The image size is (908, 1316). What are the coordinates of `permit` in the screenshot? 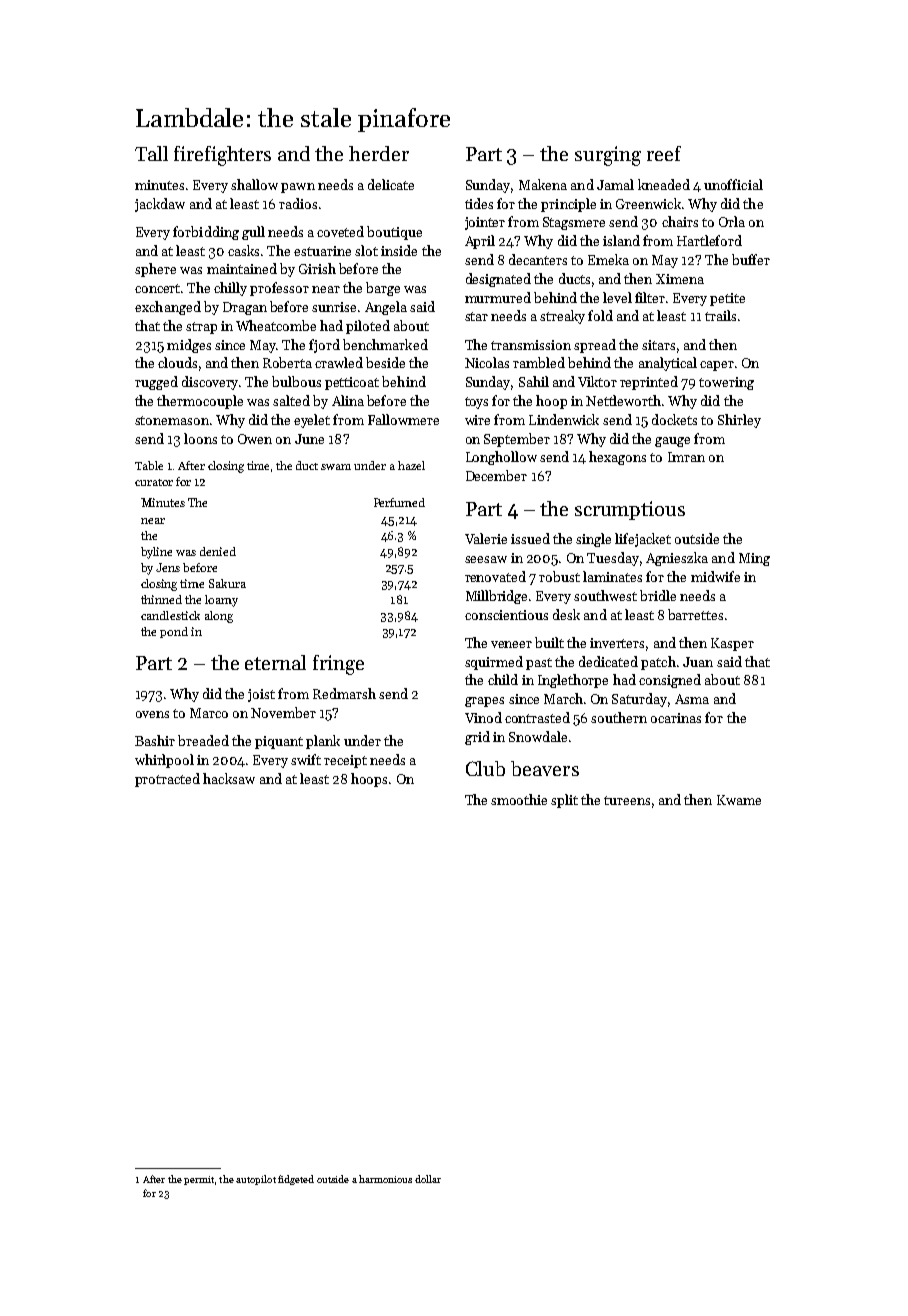 It's located at (199, 1180).
